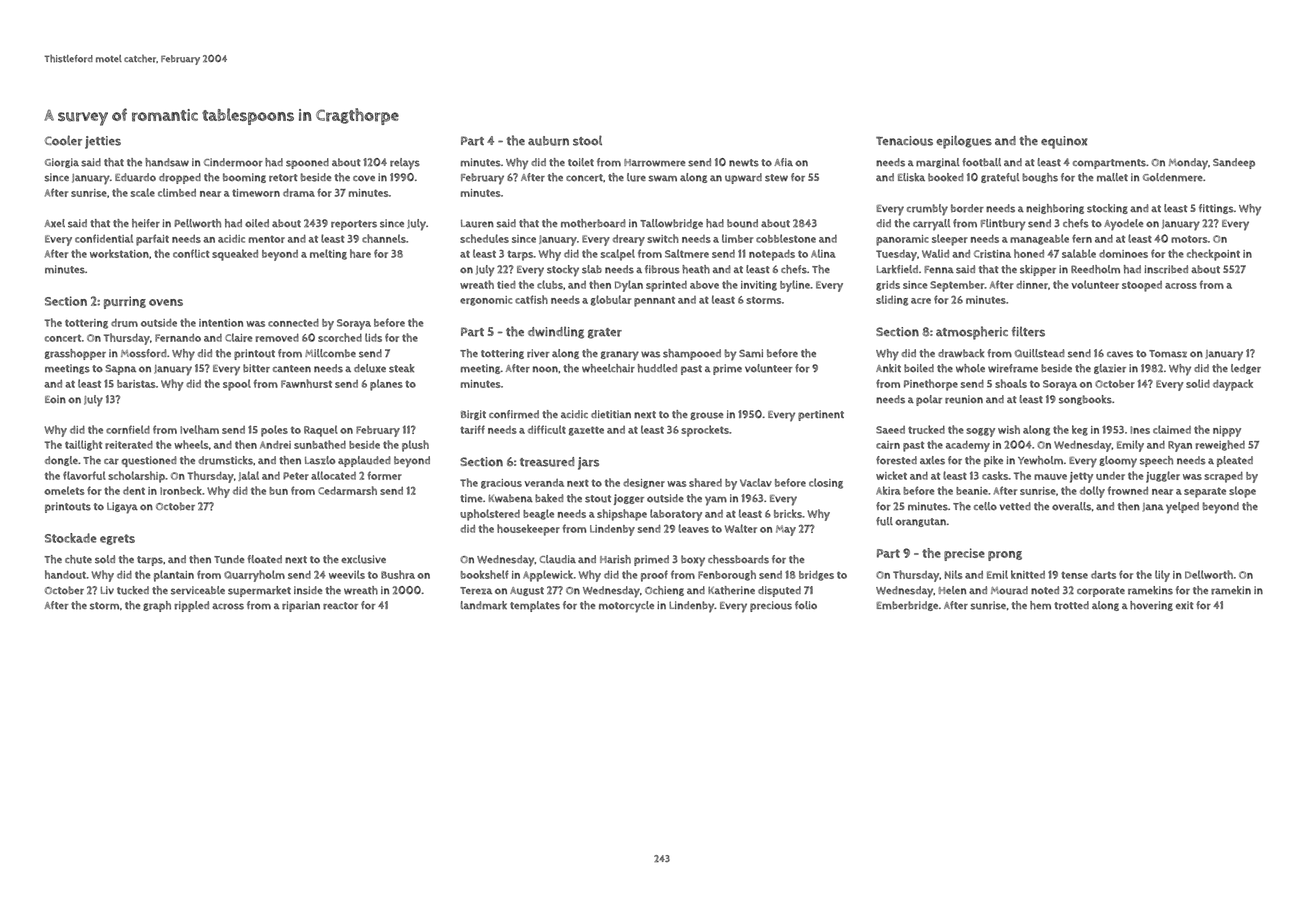  What do you see at coordinates (1166, 269) in the screenshot?
I see `inscribed` at bounding box center [1166, 269].
